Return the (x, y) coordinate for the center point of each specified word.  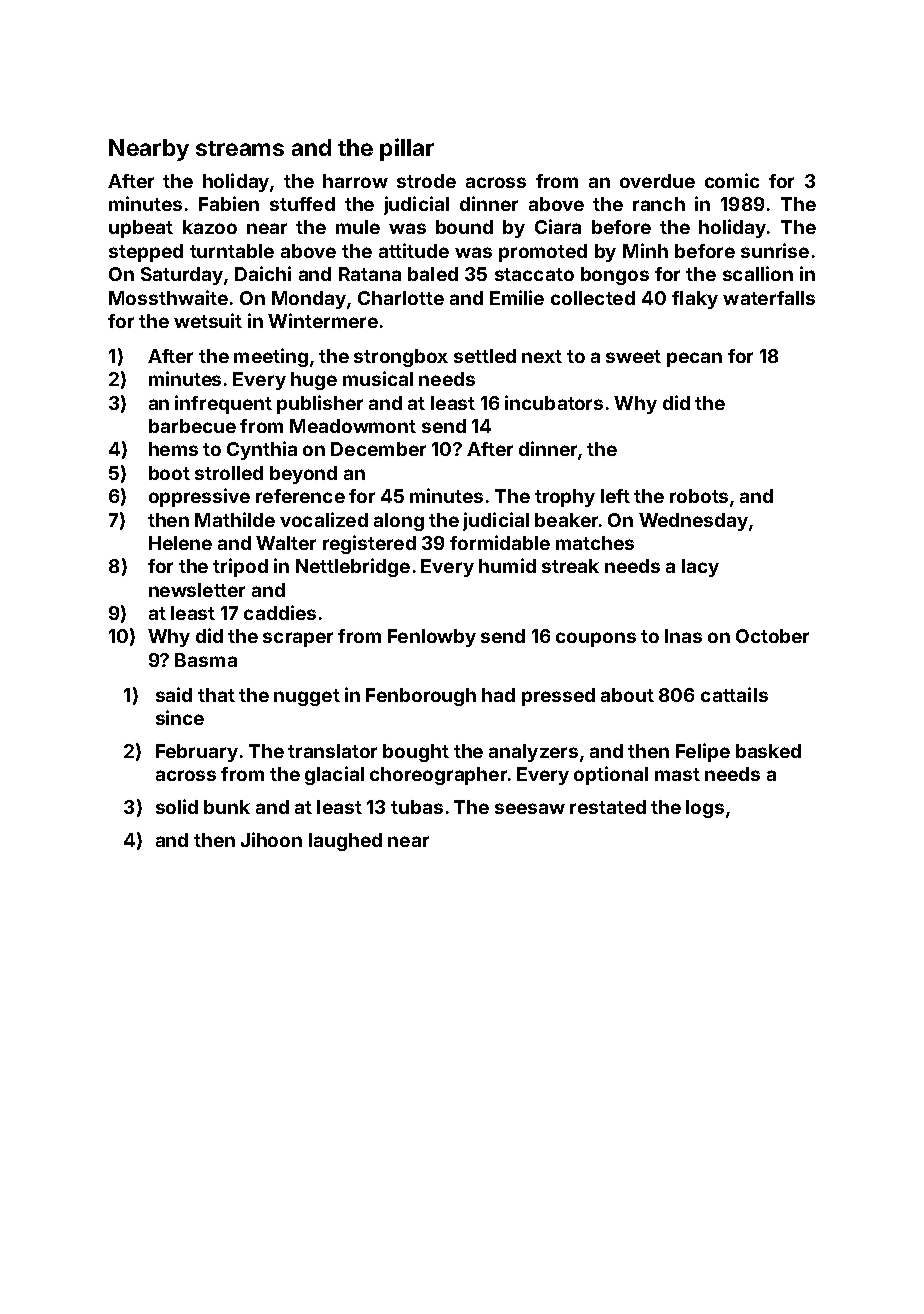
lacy (700, 568)
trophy (565, 498)
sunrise (775, 250)
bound (464, 227)
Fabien (229, 203)
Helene (180, 543)
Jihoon (271, 839)
